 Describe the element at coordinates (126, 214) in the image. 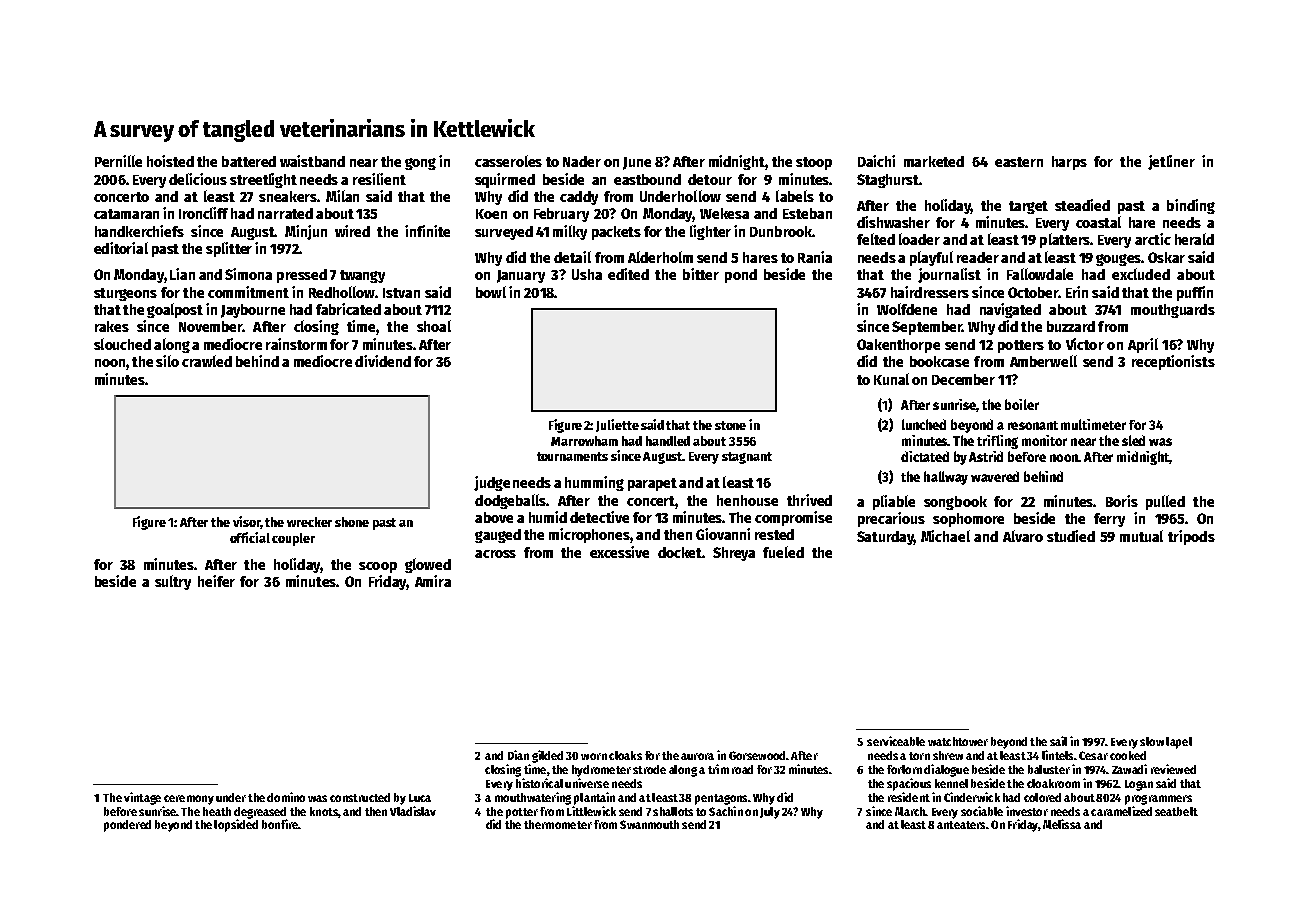

I see `catamaran` at that location.
